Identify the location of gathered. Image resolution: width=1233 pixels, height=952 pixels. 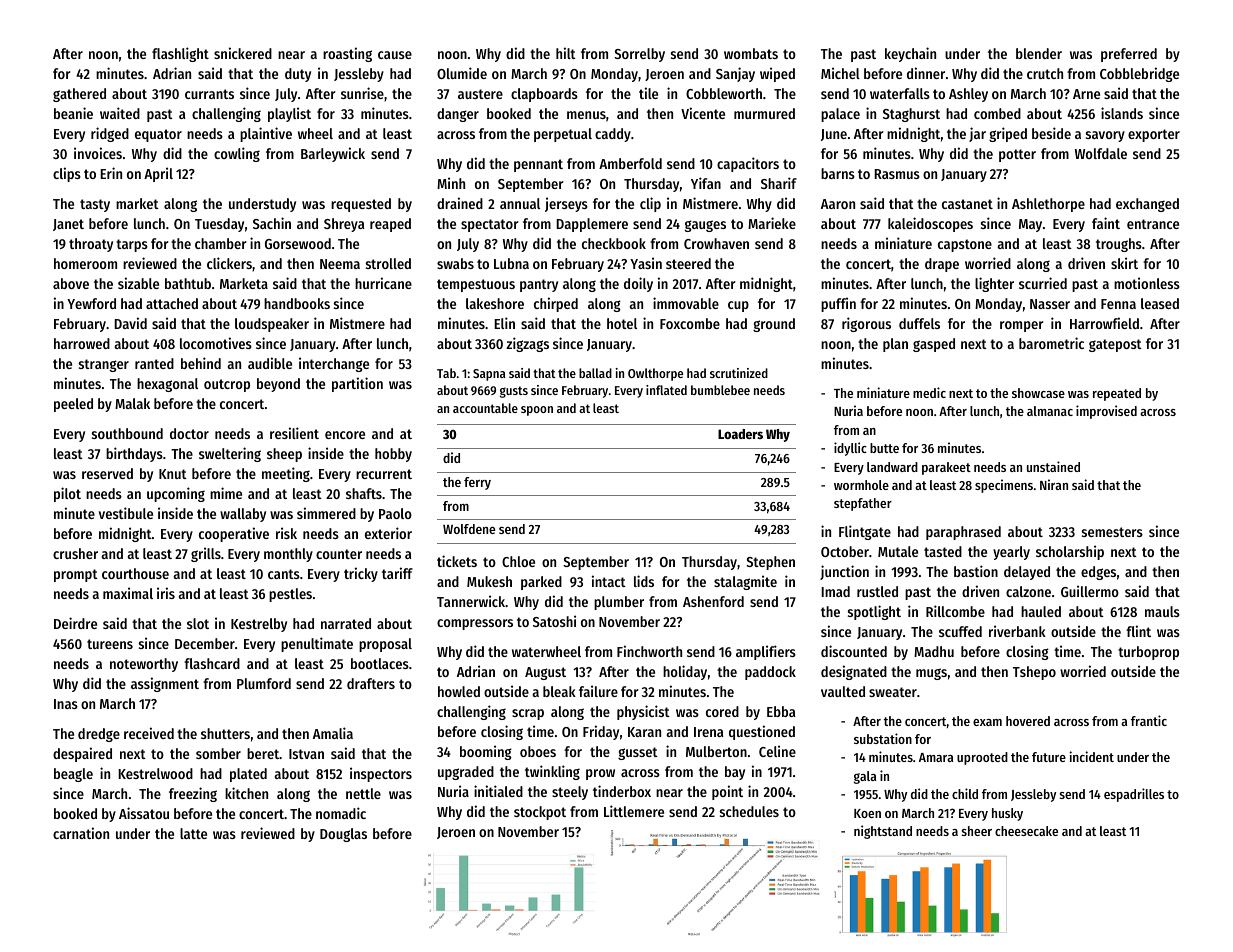
(79, 95).
